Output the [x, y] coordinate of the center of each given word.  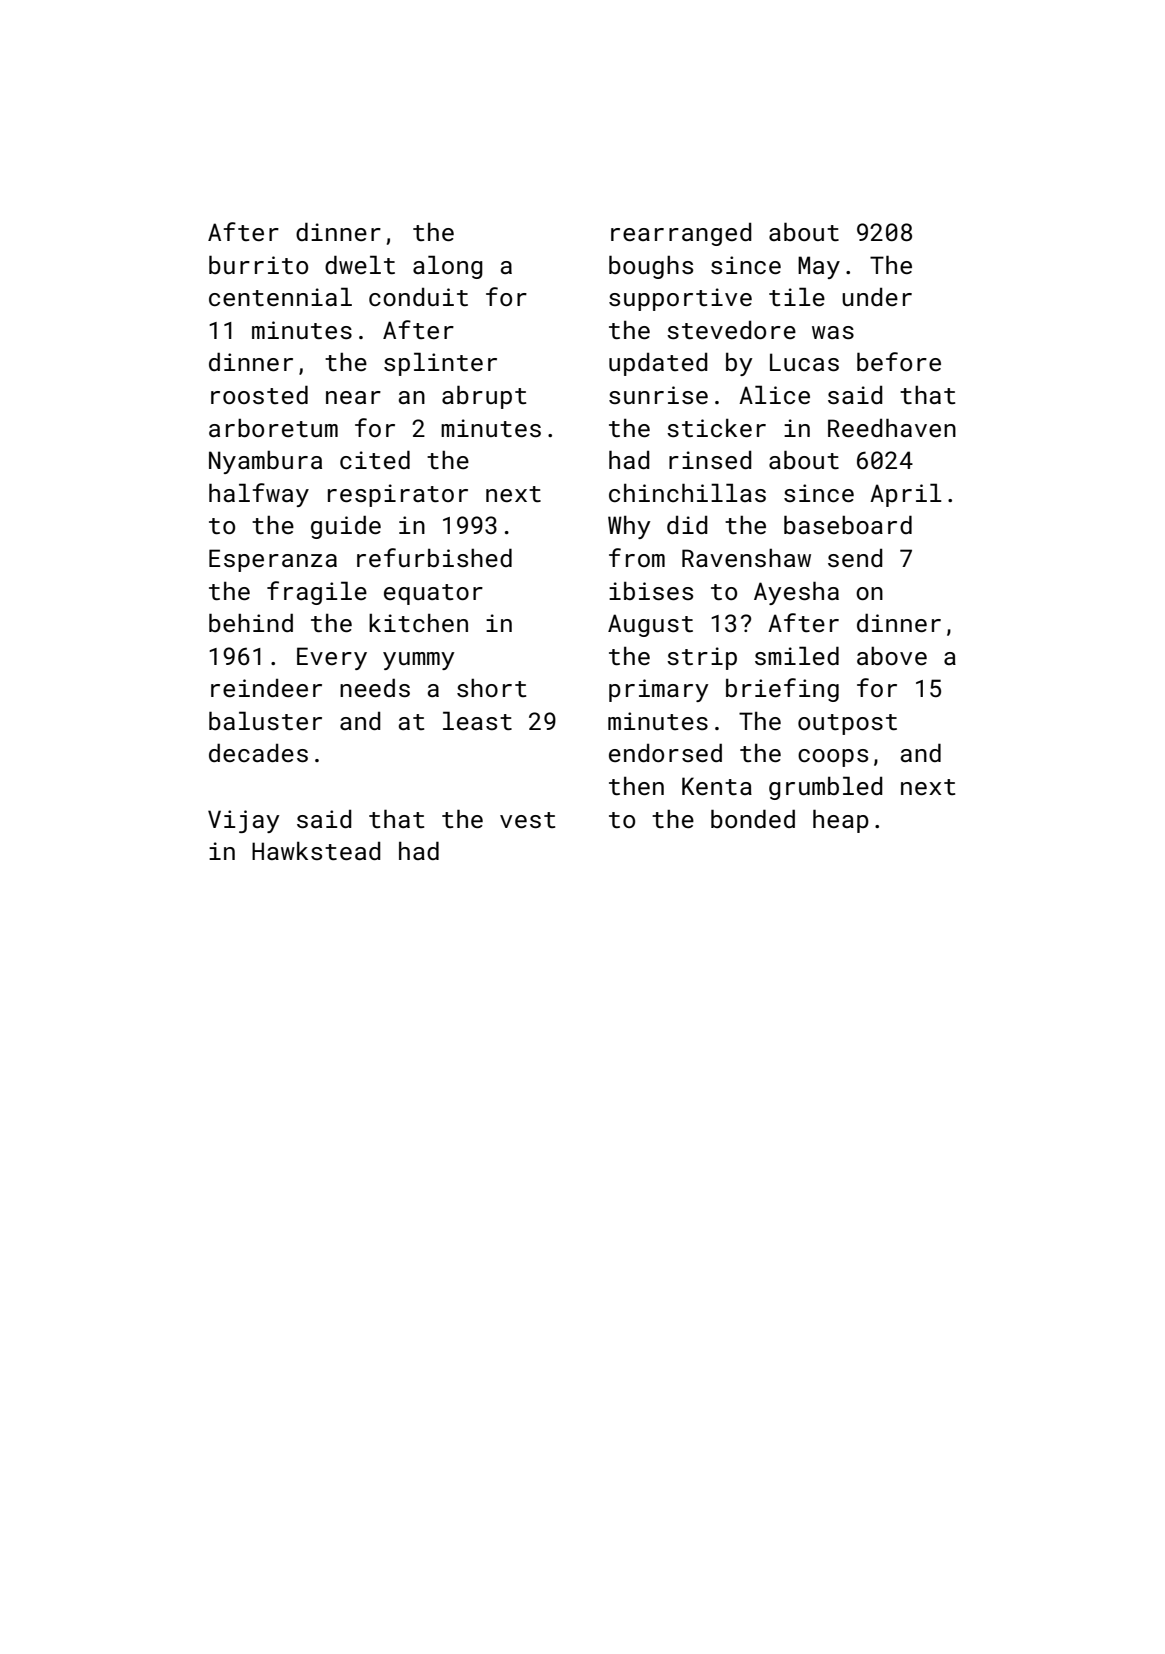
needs [375, 687]
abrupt [484, 397]
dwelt [360, 264]
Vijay [244, 821]
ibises [651, 590]
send [855, 558]
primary [659, 690]
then [636, 785]
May [819, 267]
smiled [797, 655]
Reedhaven [892, 427]
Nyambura [265, 462]
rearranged [681, 234]
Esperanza [273, 560]
